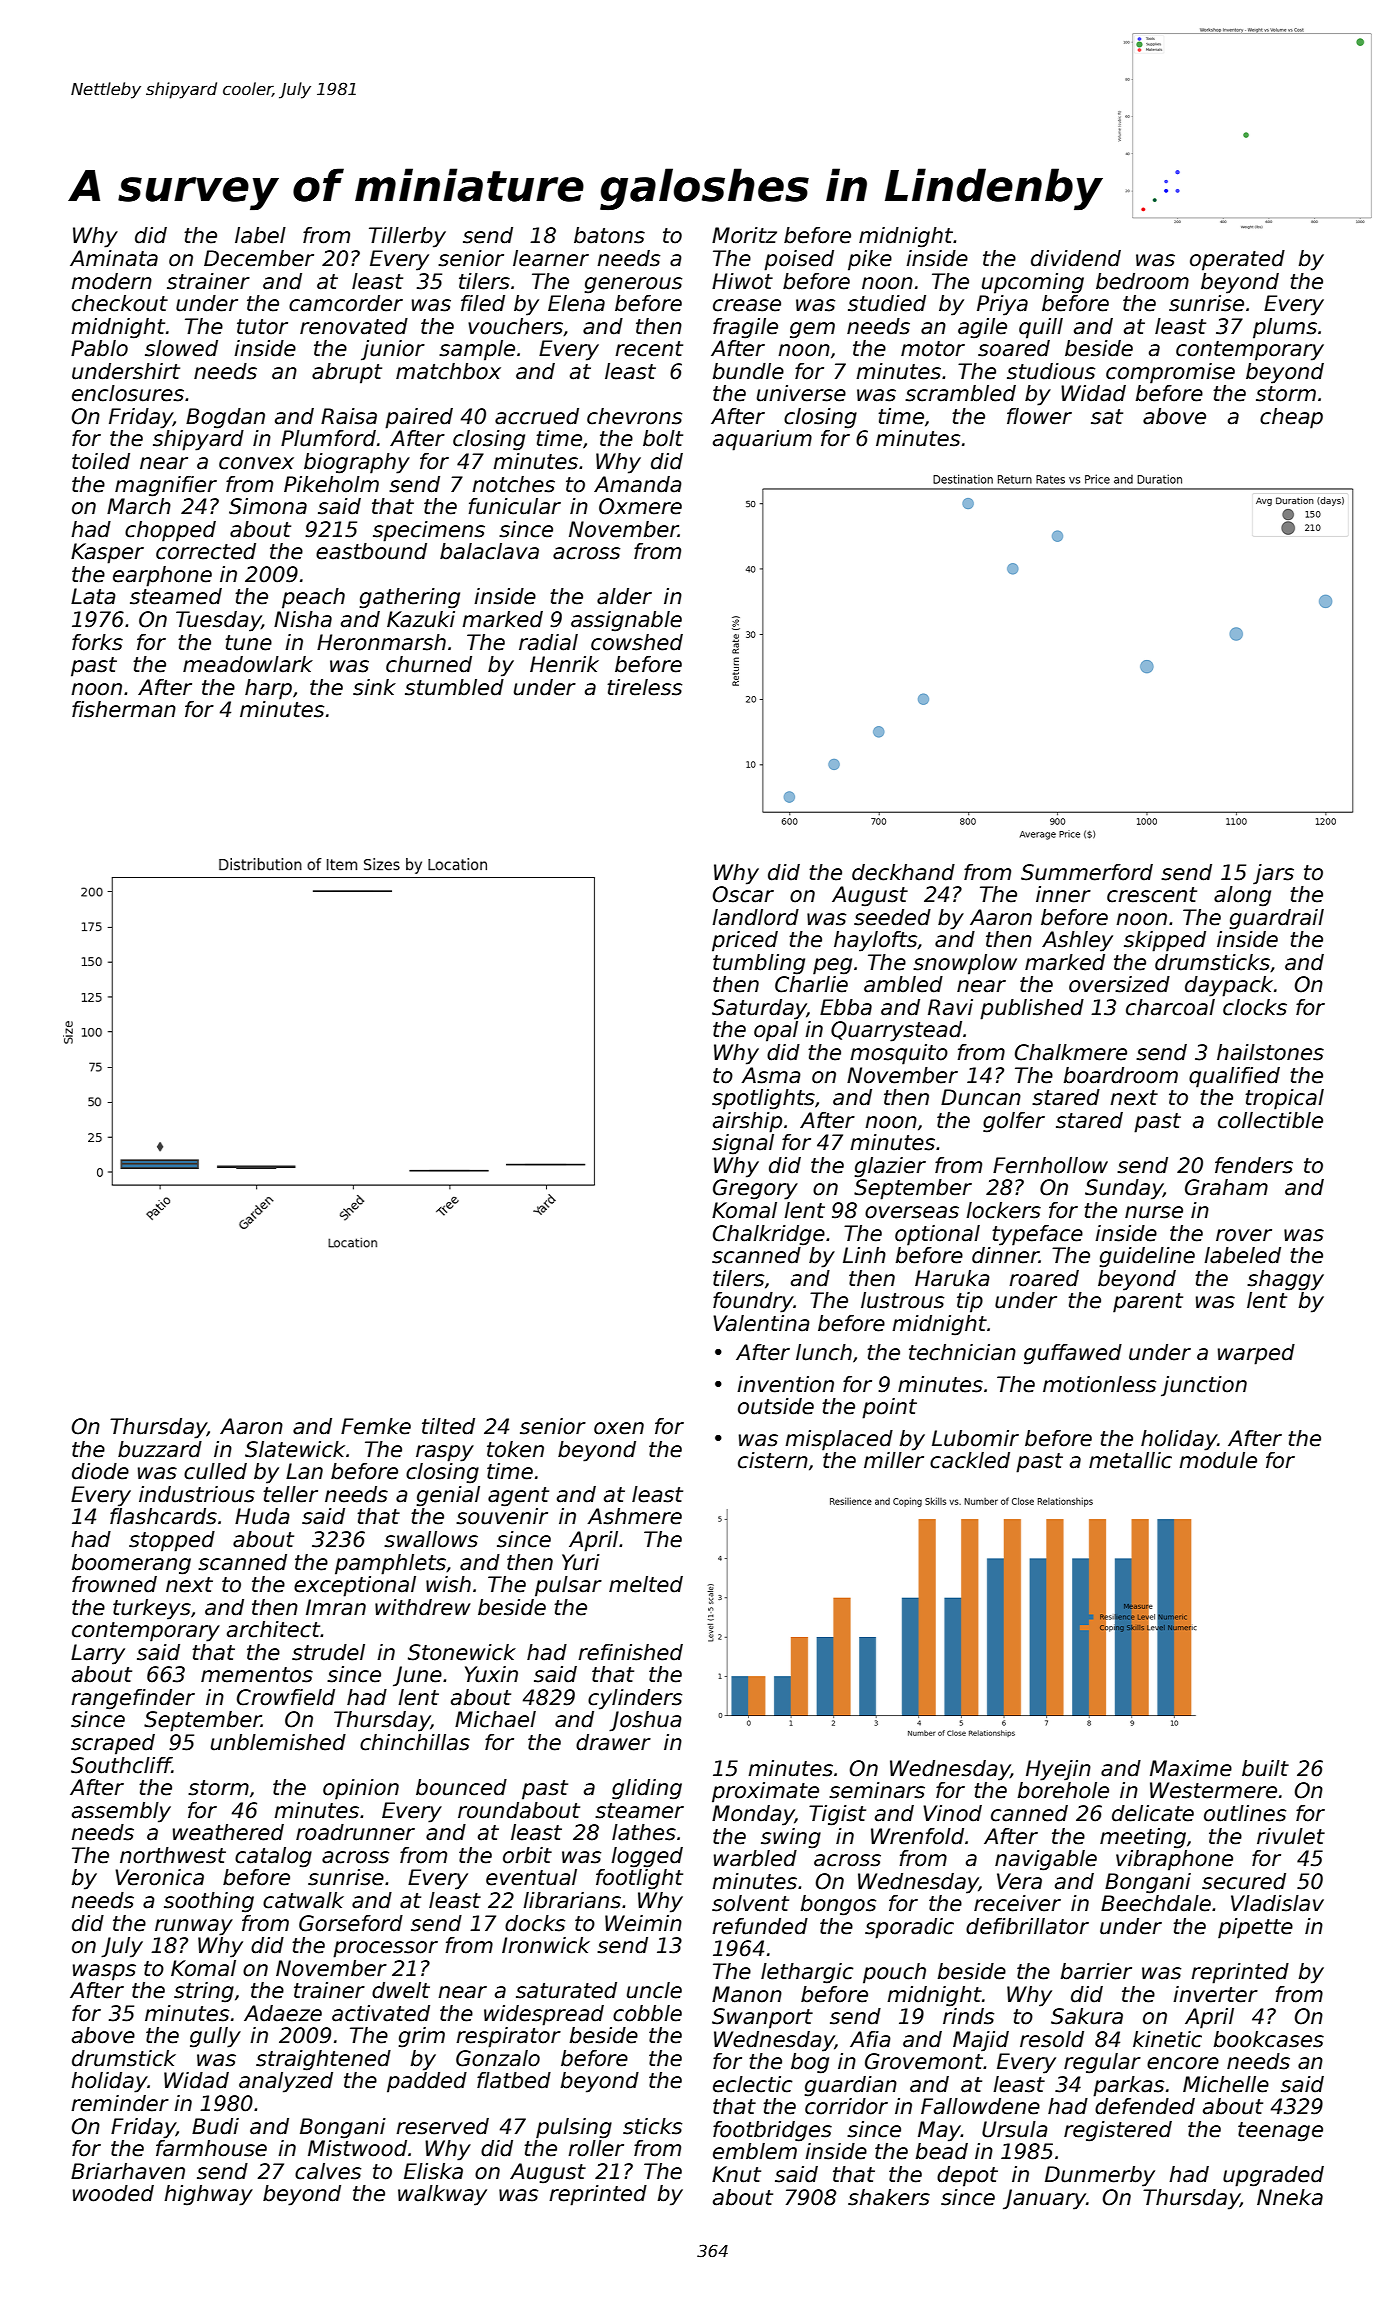  What do you see at coordinates (124, 709) in the page?
I see `fisherman` at bounding box center [124, 709].
